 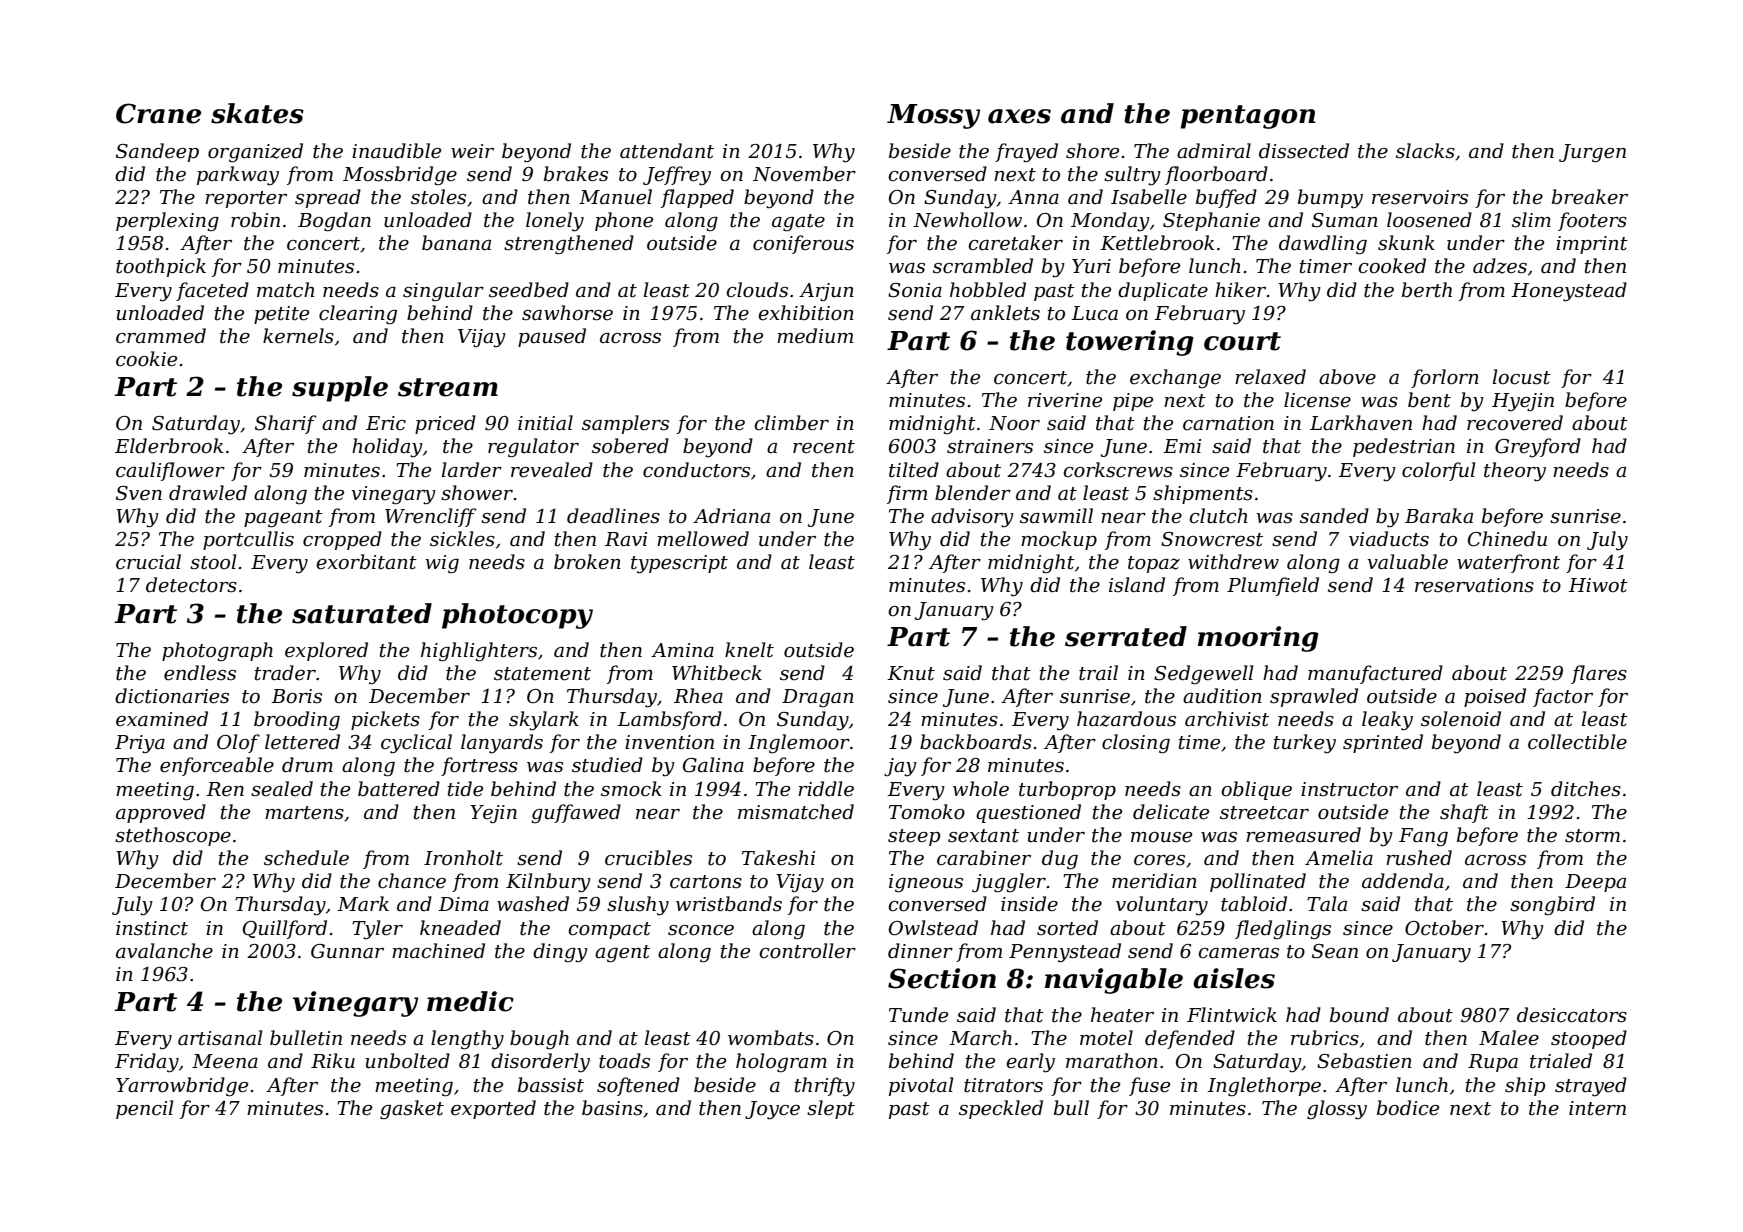 What do you see at coordinates (667, 151) in the screenshot?
I see `attendant` at bounding box center [667, 151].
